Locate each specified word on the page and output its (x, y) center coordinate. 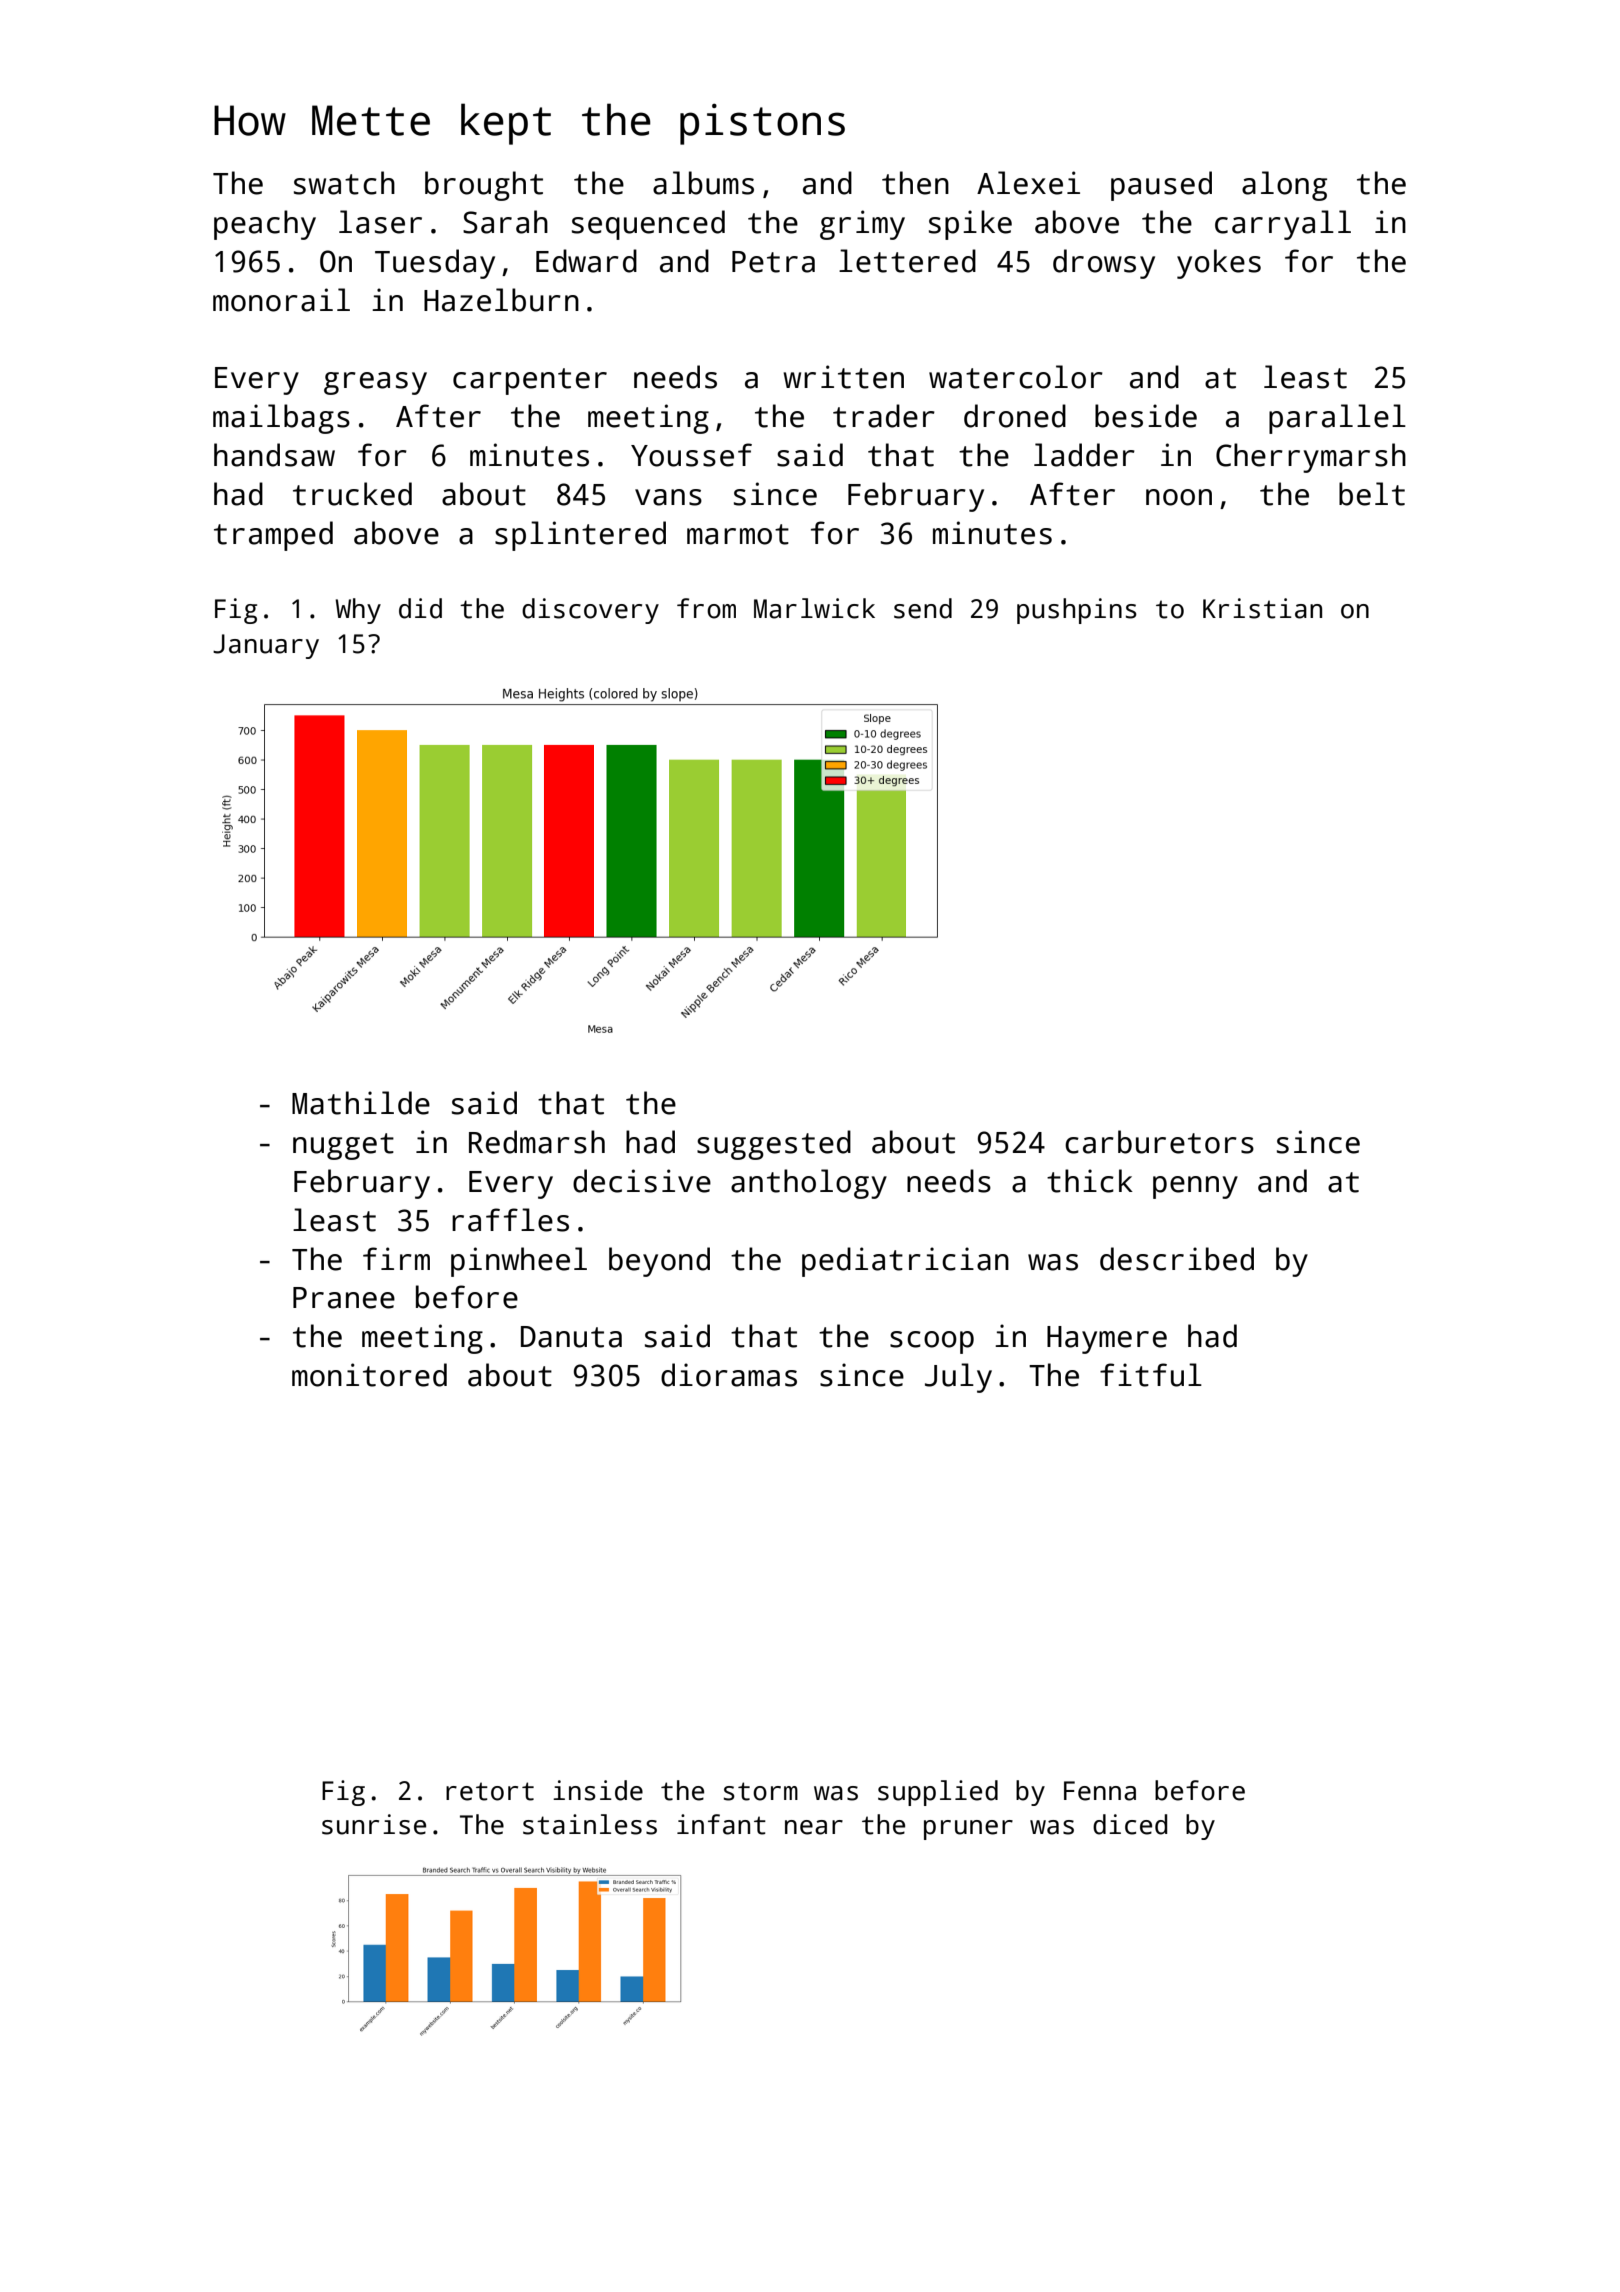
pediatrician (905, 1262)
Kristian (1262, 608)
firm (396, 1258)
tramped (273, 536)
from (706, 608)
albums (703, 183)
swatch (344, 183)
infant (721, 1824)
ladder (1084, 455)
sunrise (374, 1824)
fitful (1151, 1375)
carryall (1283, 225)
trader (884, 416)
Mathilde (361, 1103)
